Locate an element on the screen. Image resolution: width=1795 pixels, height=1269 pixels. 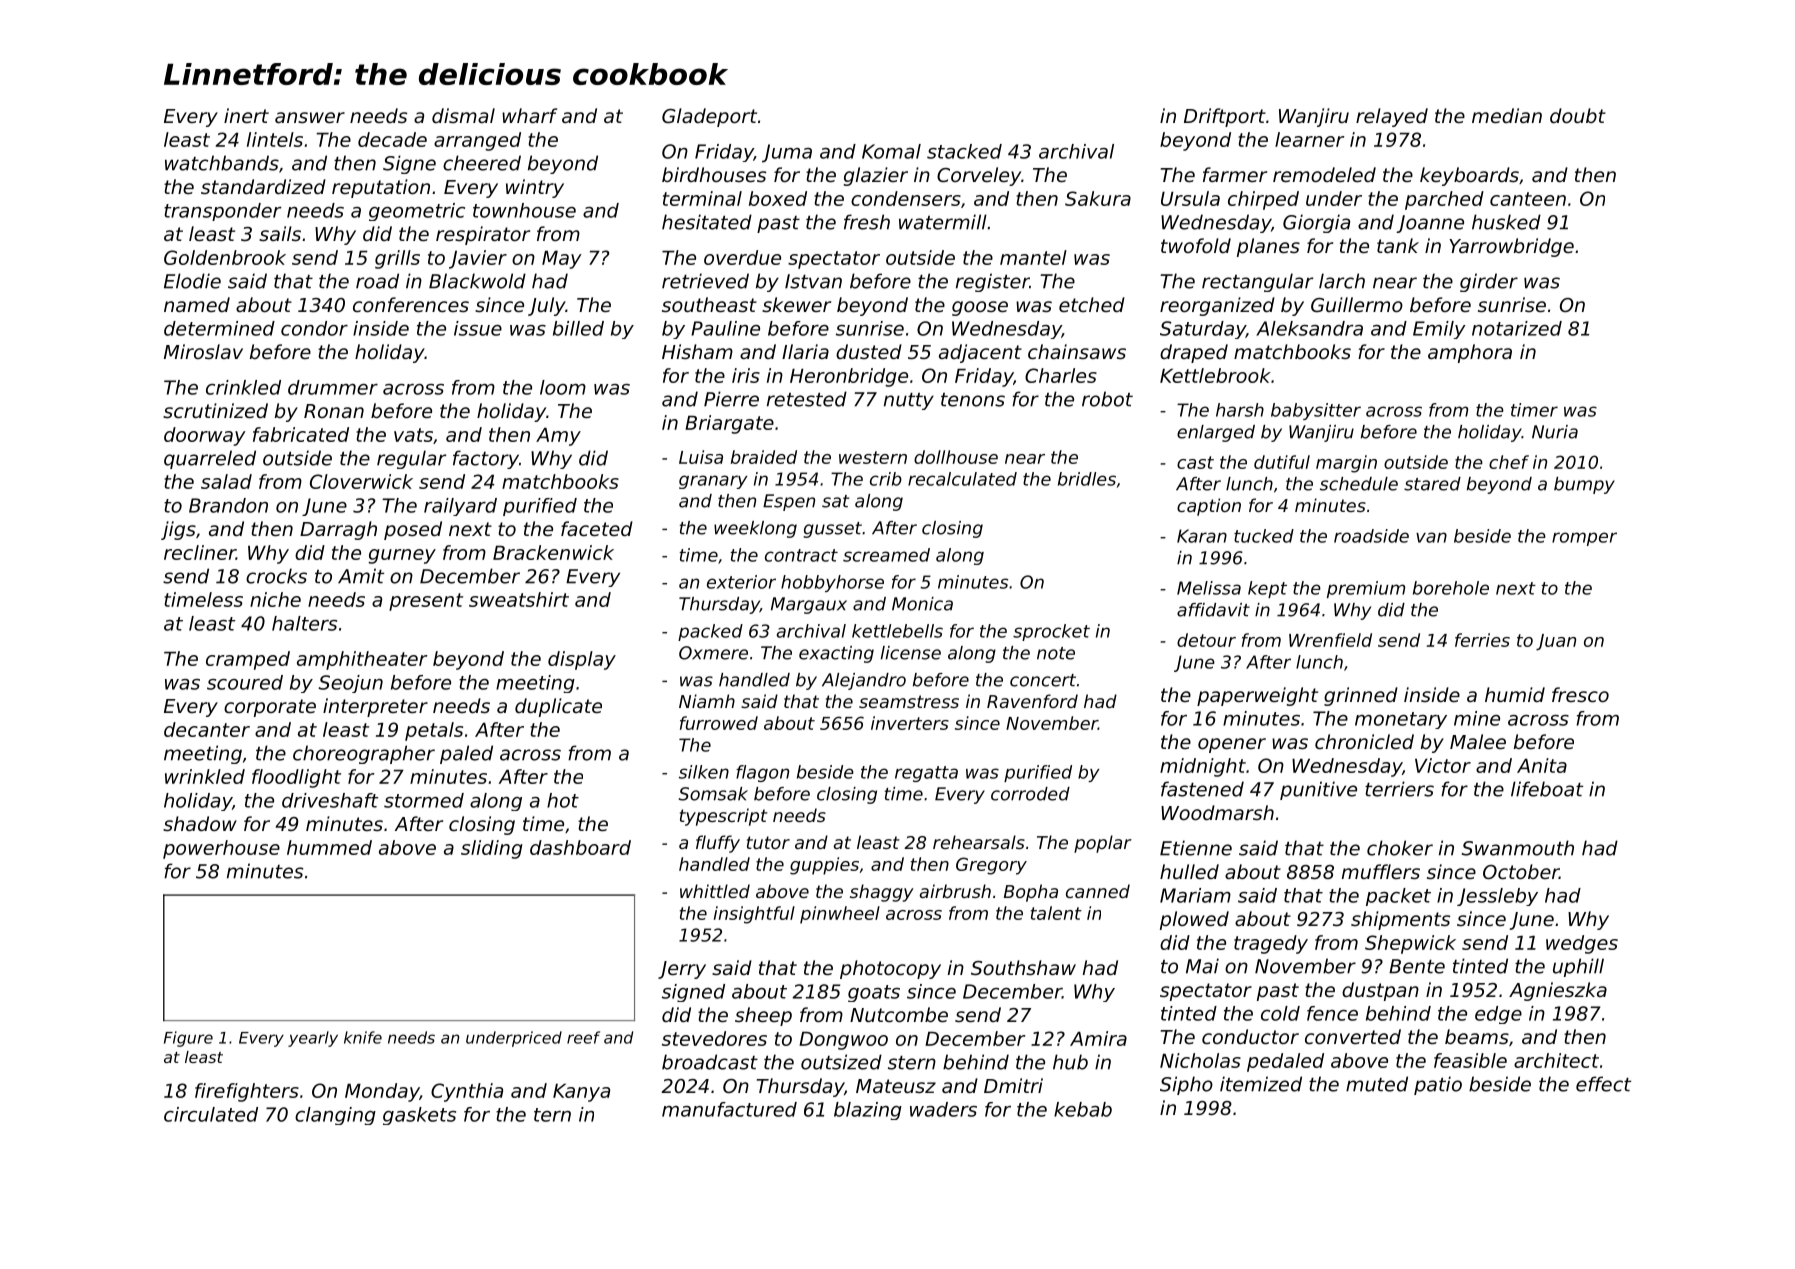
notarized is located at coordinates (1517, 328).
